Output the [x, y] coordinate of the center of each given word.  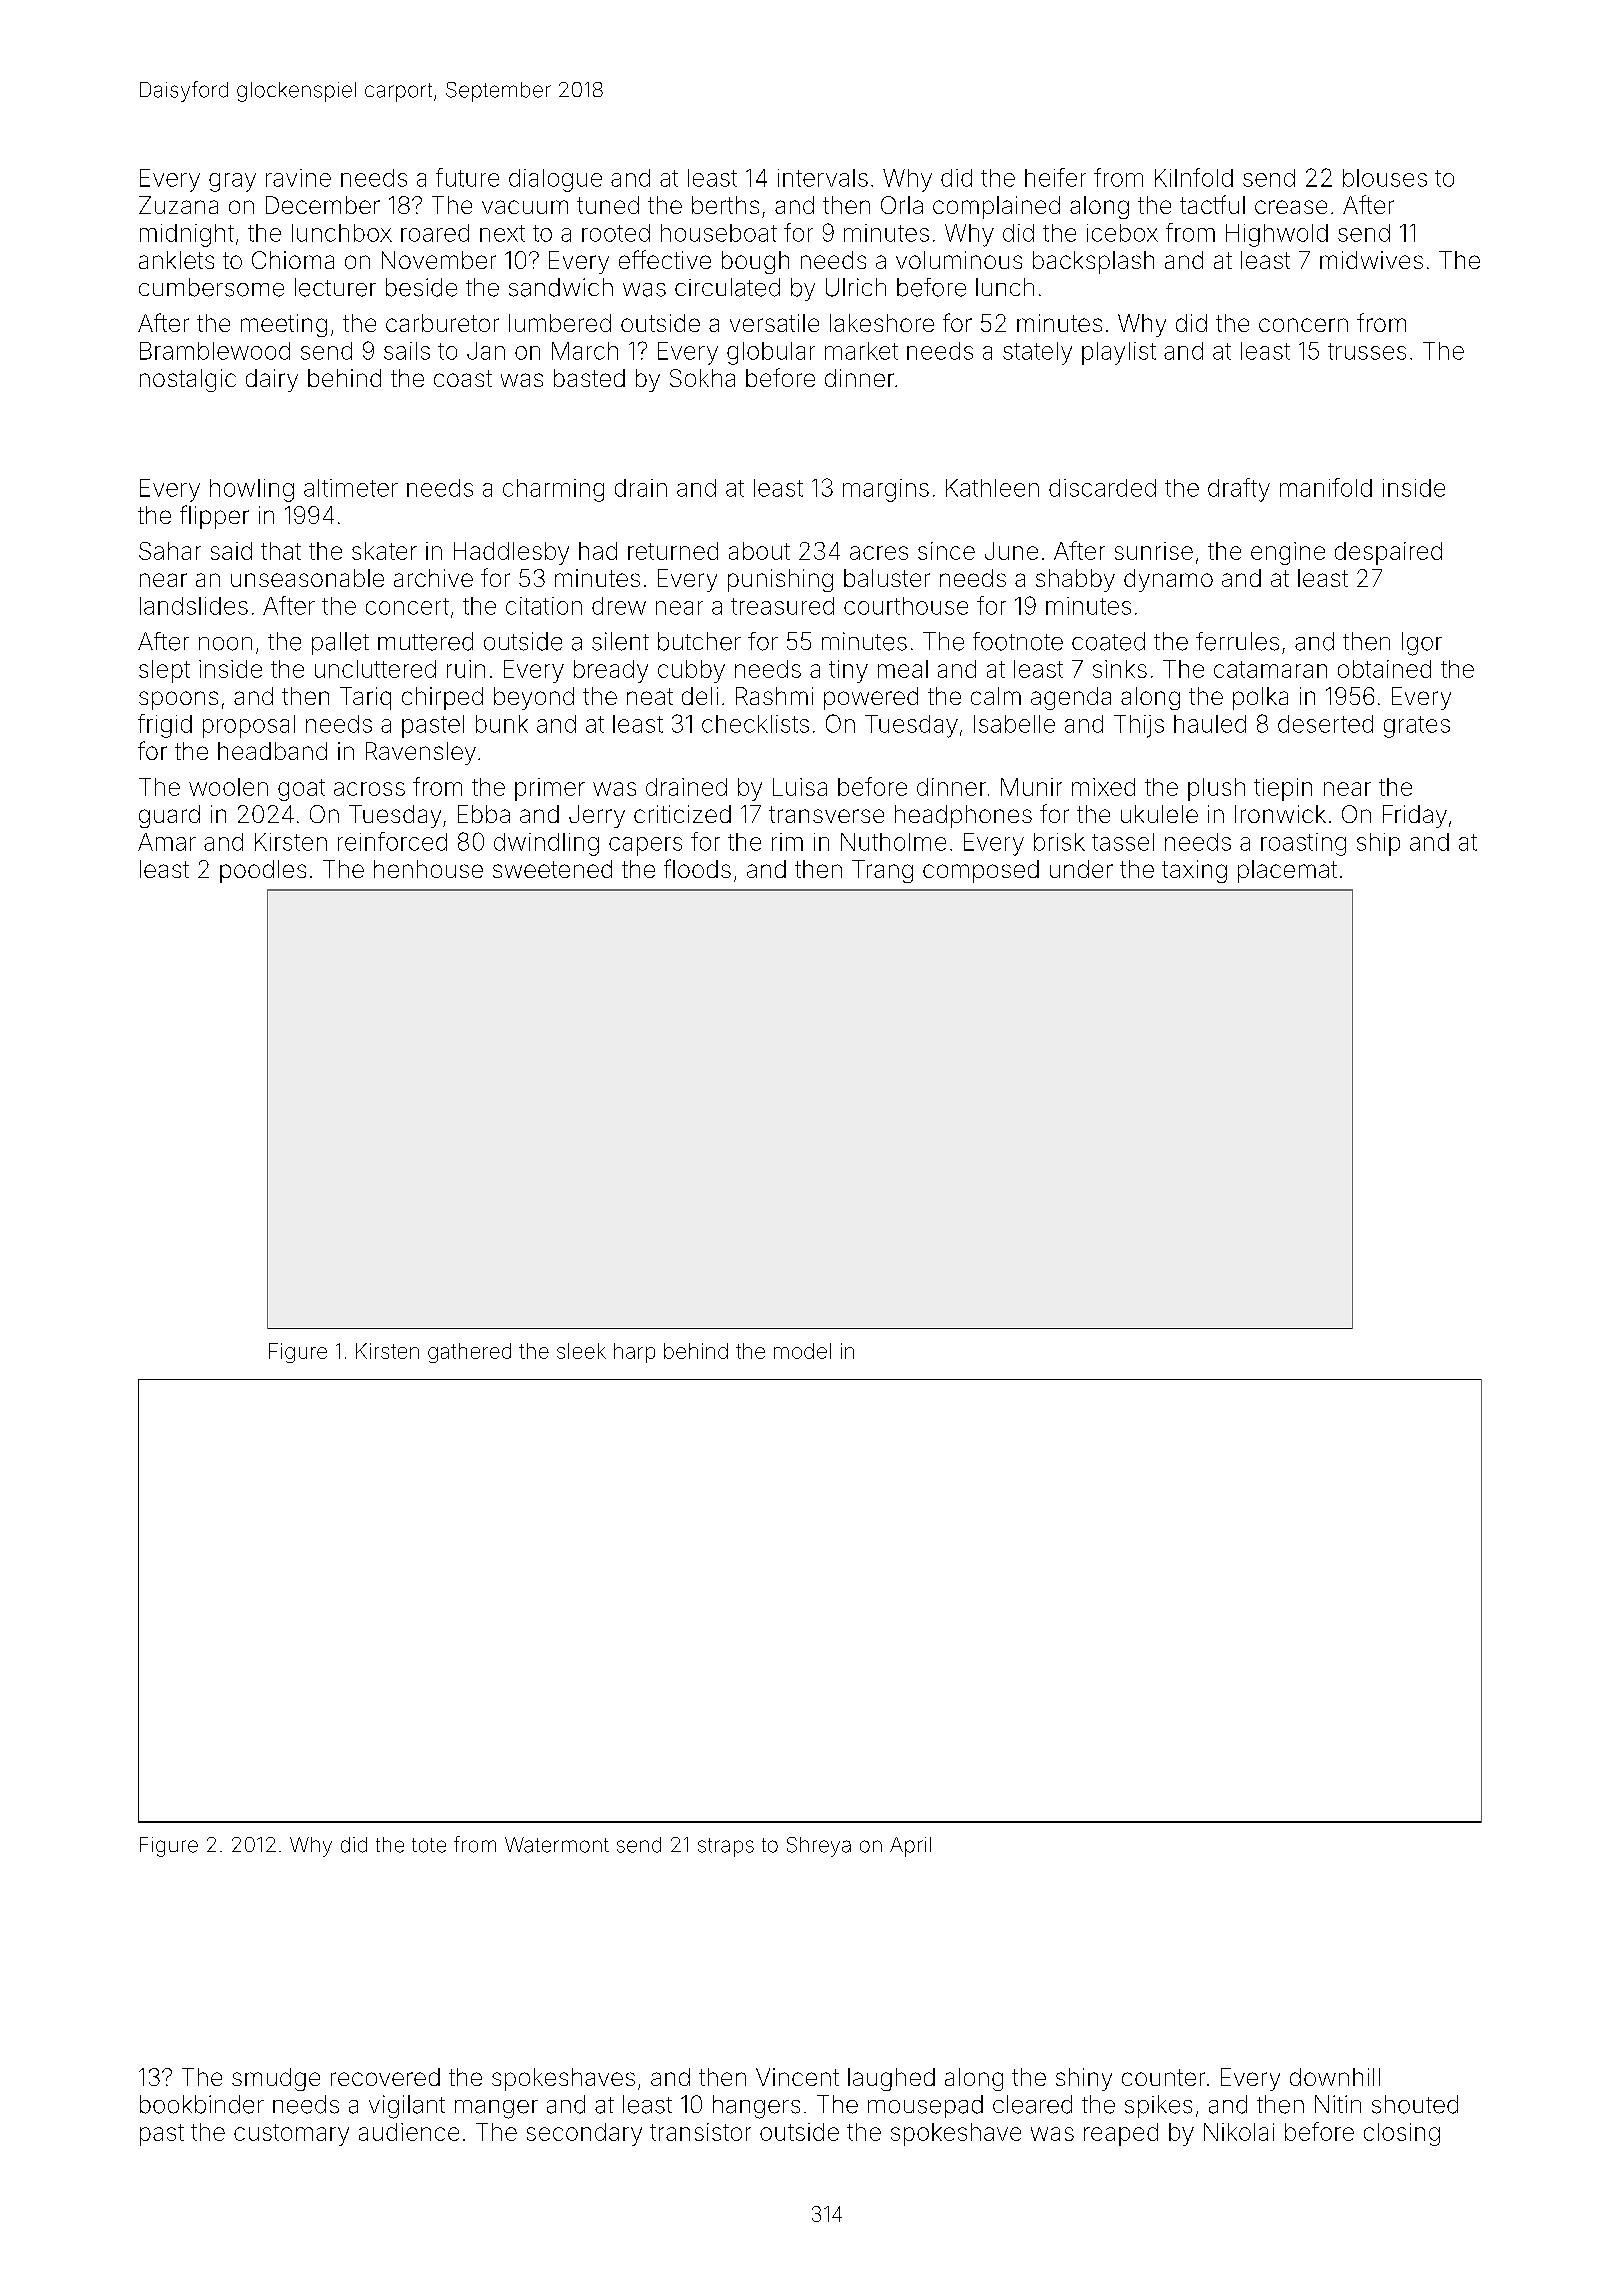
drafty [1239, 490]
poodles [263, 871]
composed [981, 871]
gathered [469, 1353]
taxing [1194, 871]
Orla [902, 205]
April [910, 1847]
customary [291, 2135]
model [802, 1351]
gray [232, 182]
